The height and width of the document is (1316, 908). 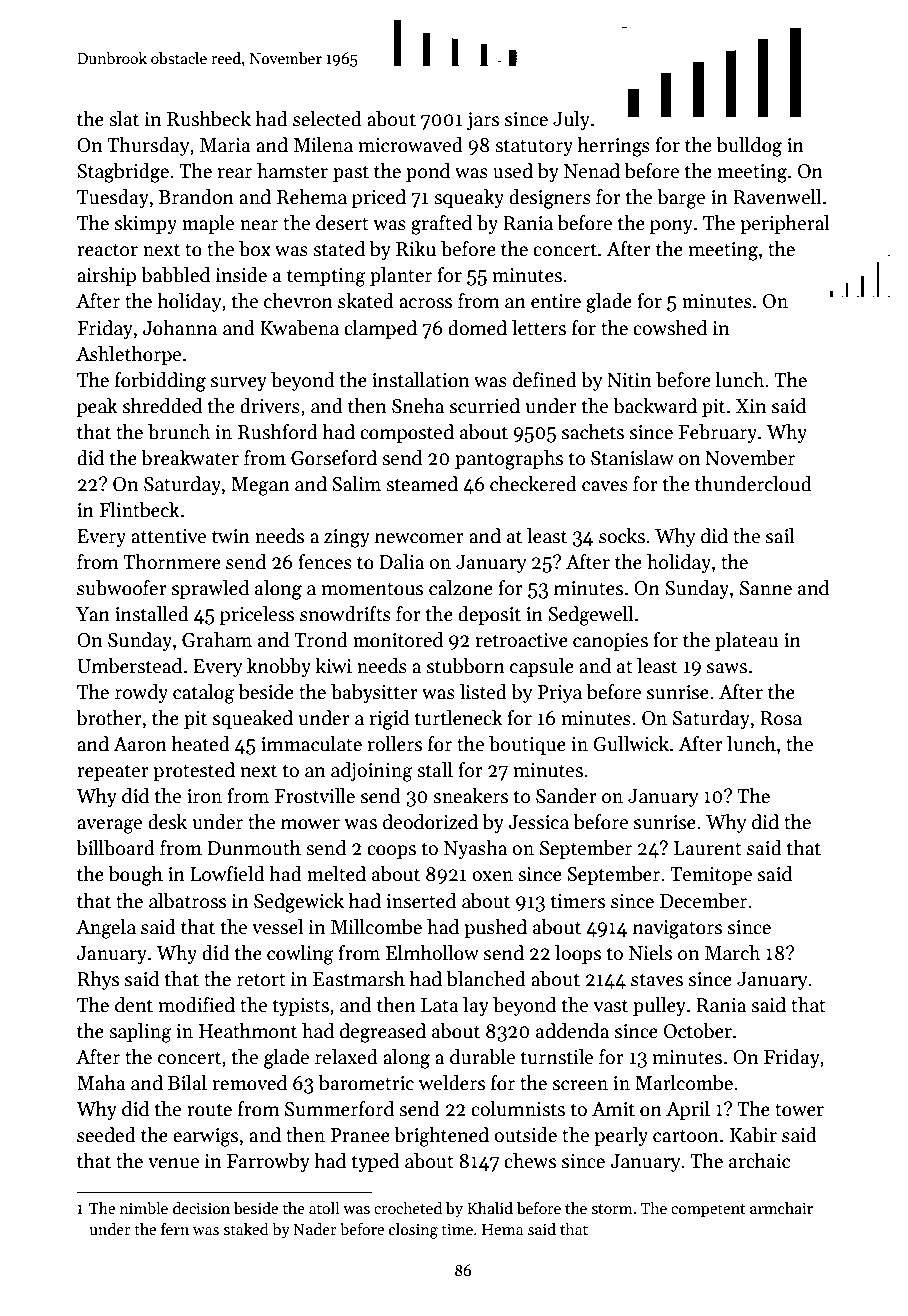 I want to click on catalog, so click(x=204, y=694).
